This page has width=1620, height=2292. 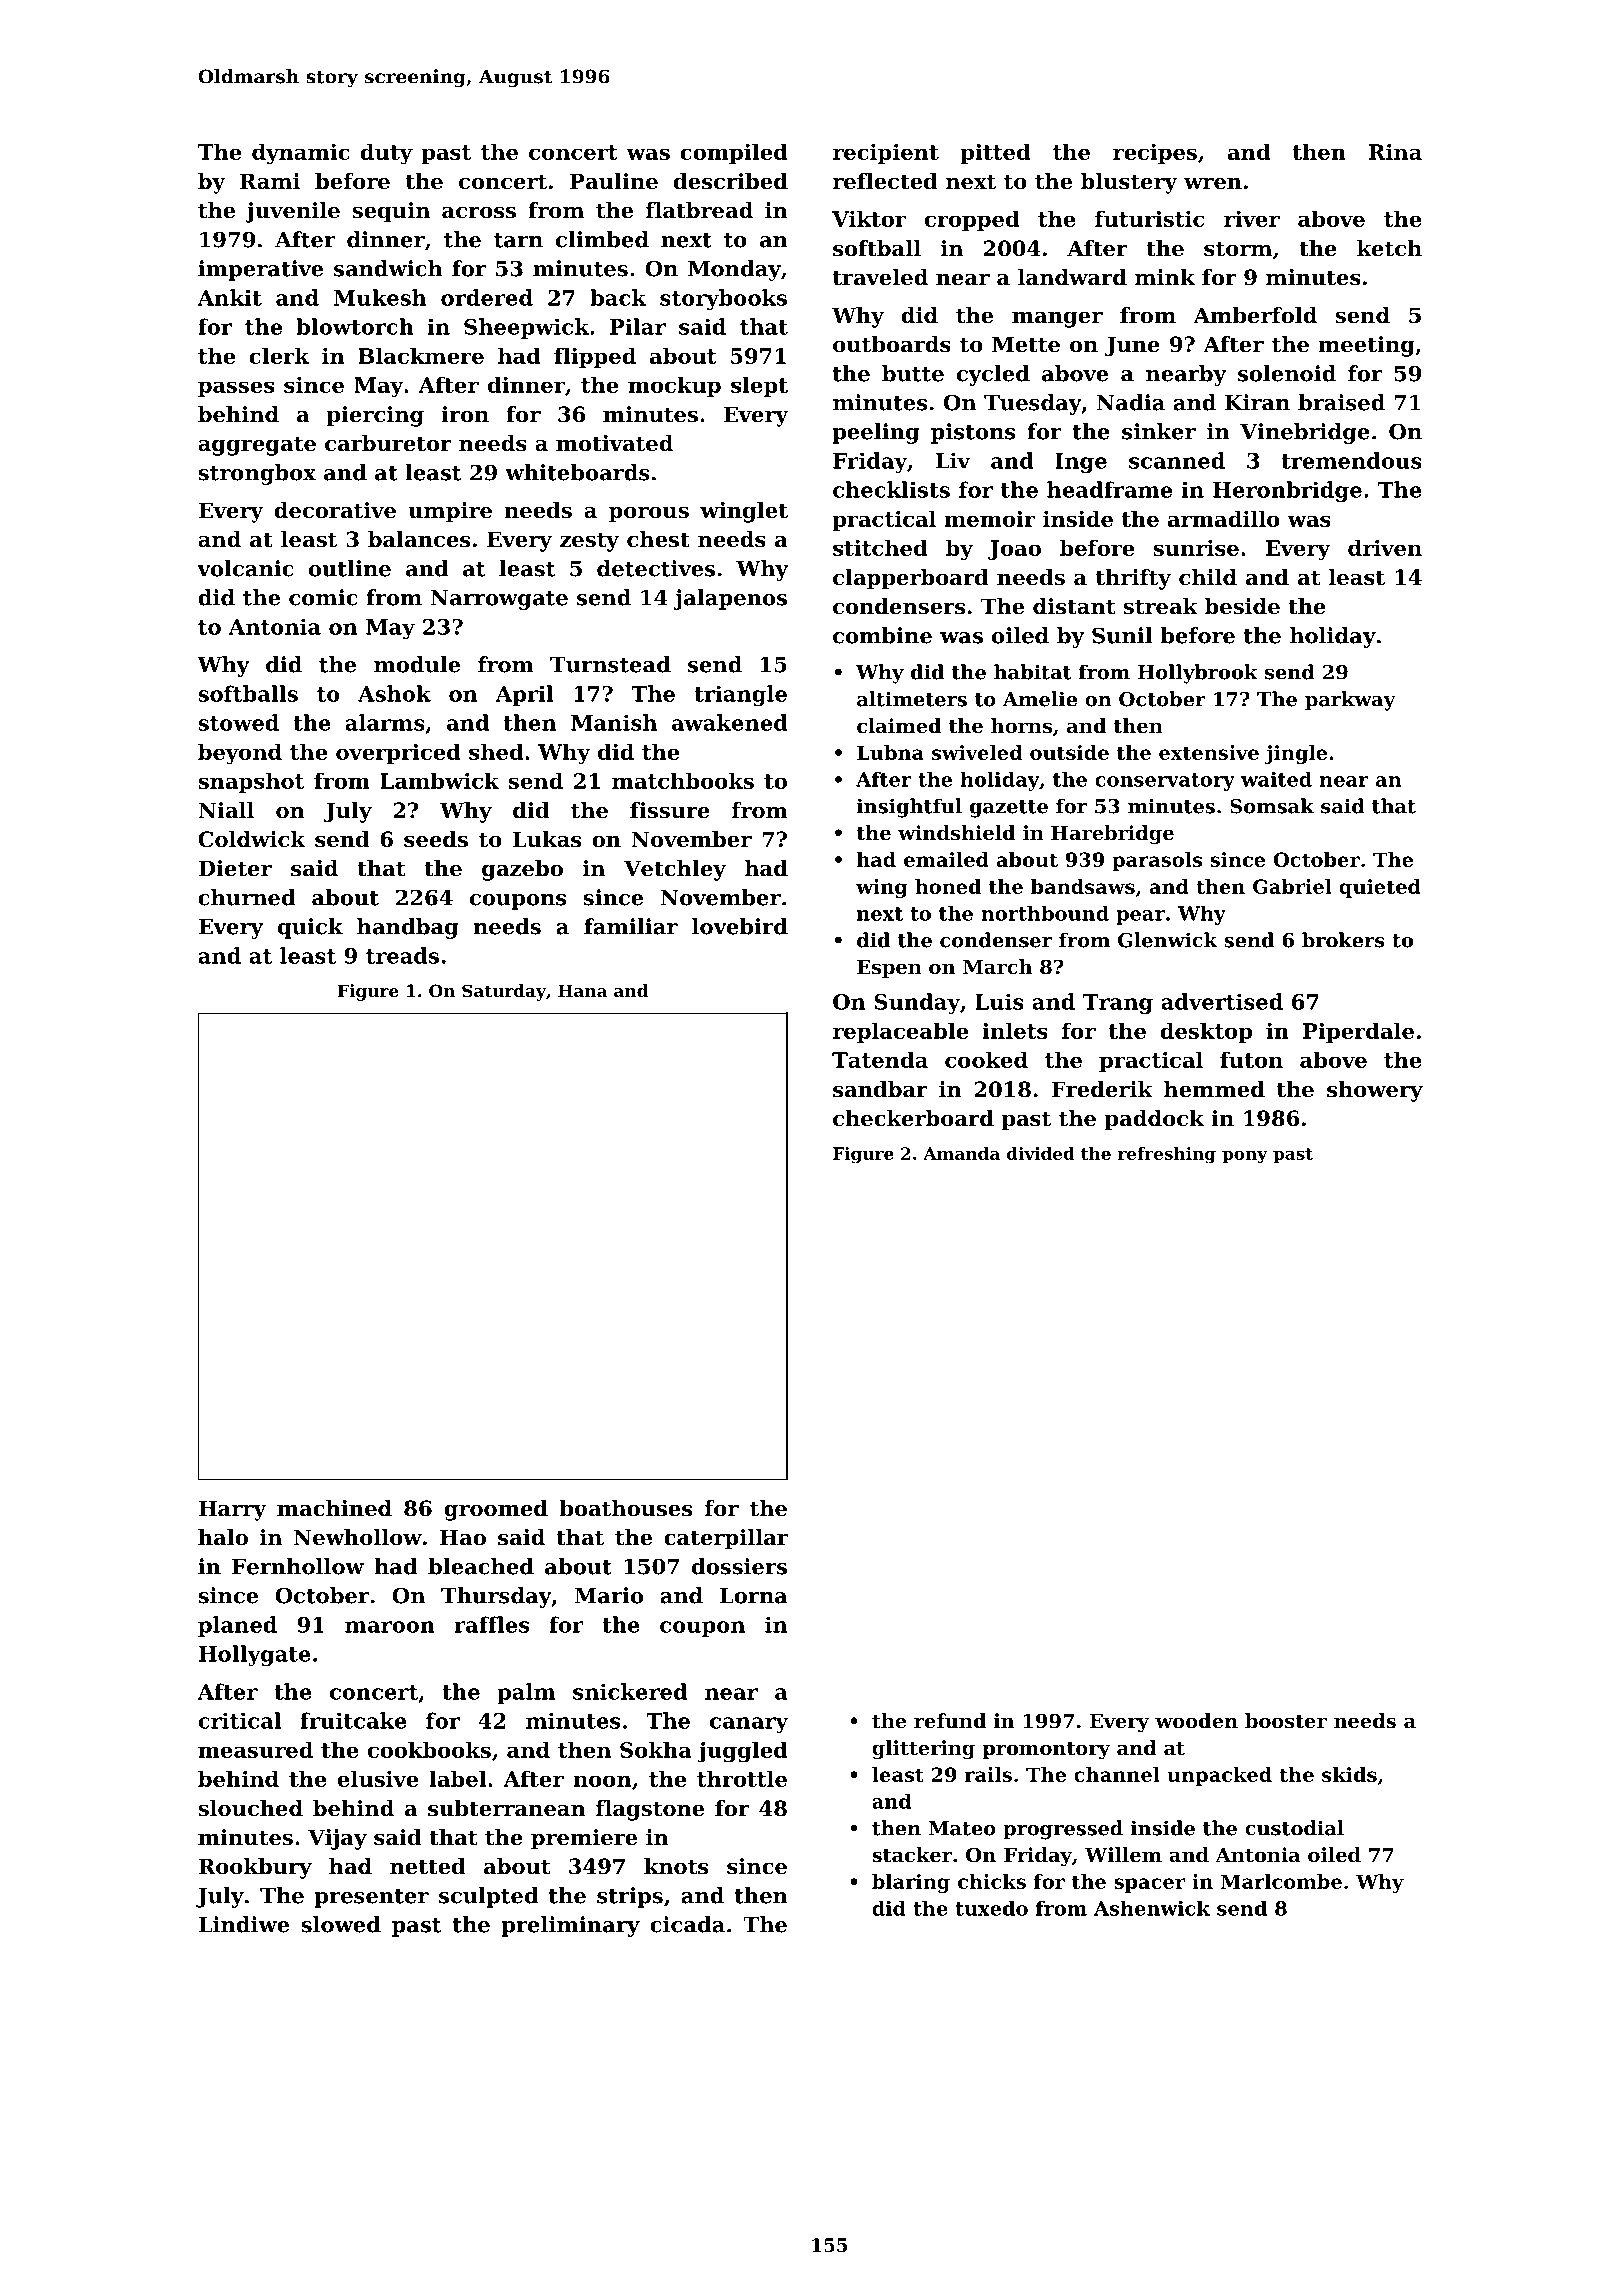 I want to click on checkerboard, so click(x=913, y=1118).
